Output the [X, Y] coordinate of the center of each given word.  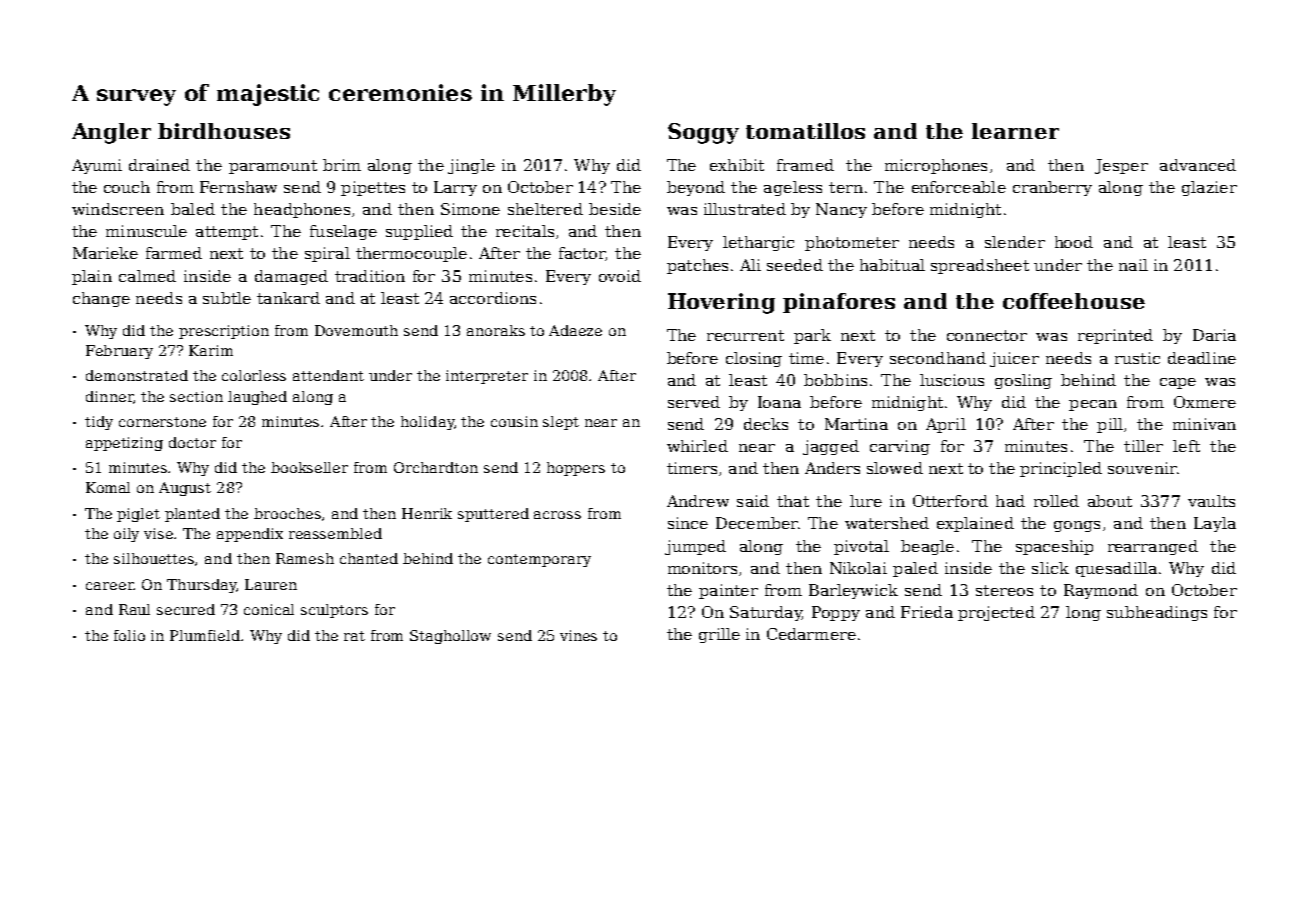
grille [719, 635]
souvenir [1142, 468]
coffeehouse [1074, 301]
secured [186, 609]
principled [1061, 469]
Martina [856, 424]
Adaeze [575, 330]
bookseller [309, 467]
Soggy [703, 133]
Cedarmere [811, 634]
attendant [328, 375]
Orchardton [436, 467]
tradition [370, 276]
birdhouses [224, 131]
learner [1015, 131]
